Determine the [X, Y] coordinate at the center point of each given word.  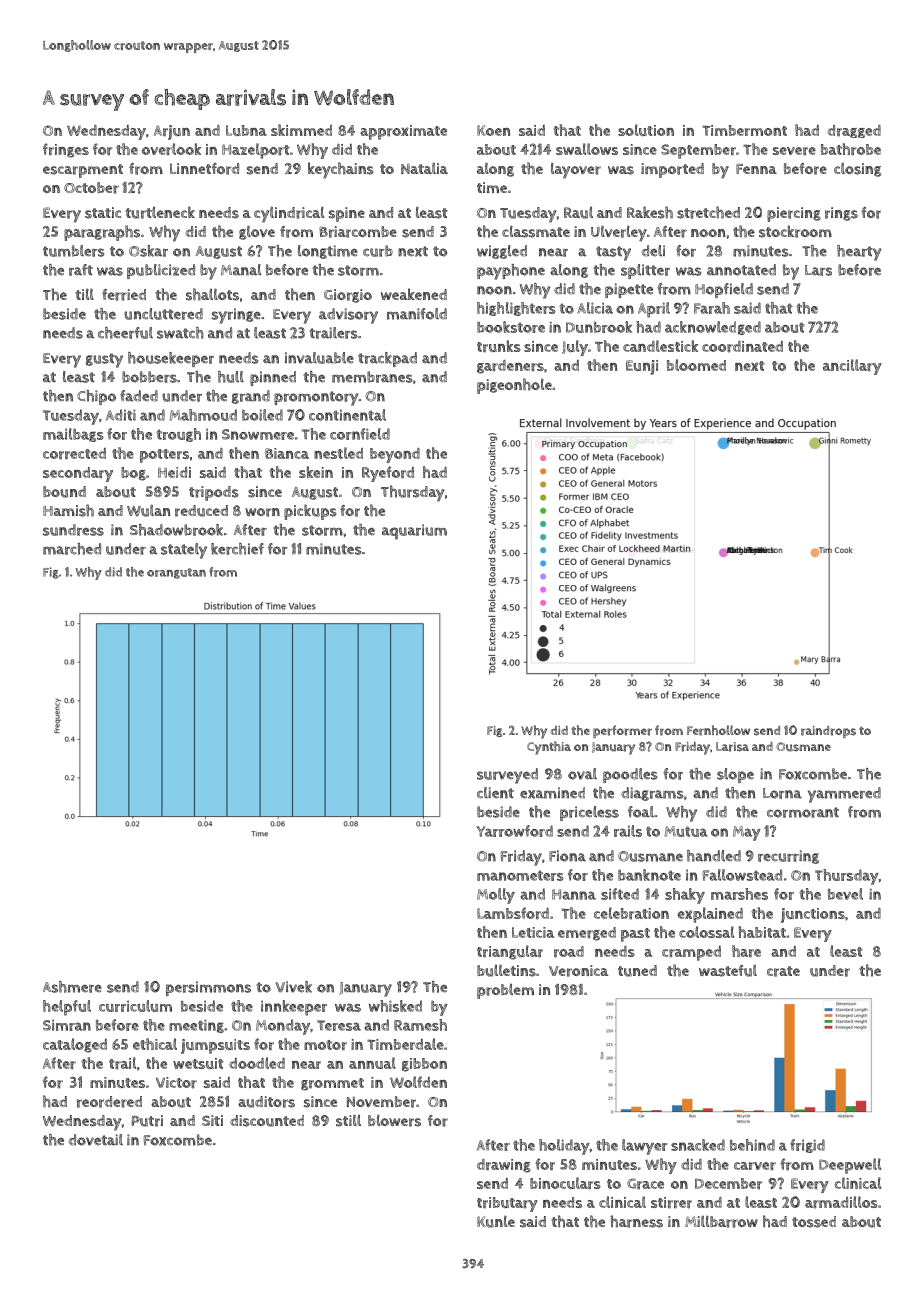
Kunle [496, 1222]
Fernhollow [718, 730]
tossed [814, 1222]
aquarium [414, 531]
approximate [403, 132]
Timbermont [744, 130]
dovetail [95, 1140]
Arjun [172, 132]
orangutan [176, 573]
